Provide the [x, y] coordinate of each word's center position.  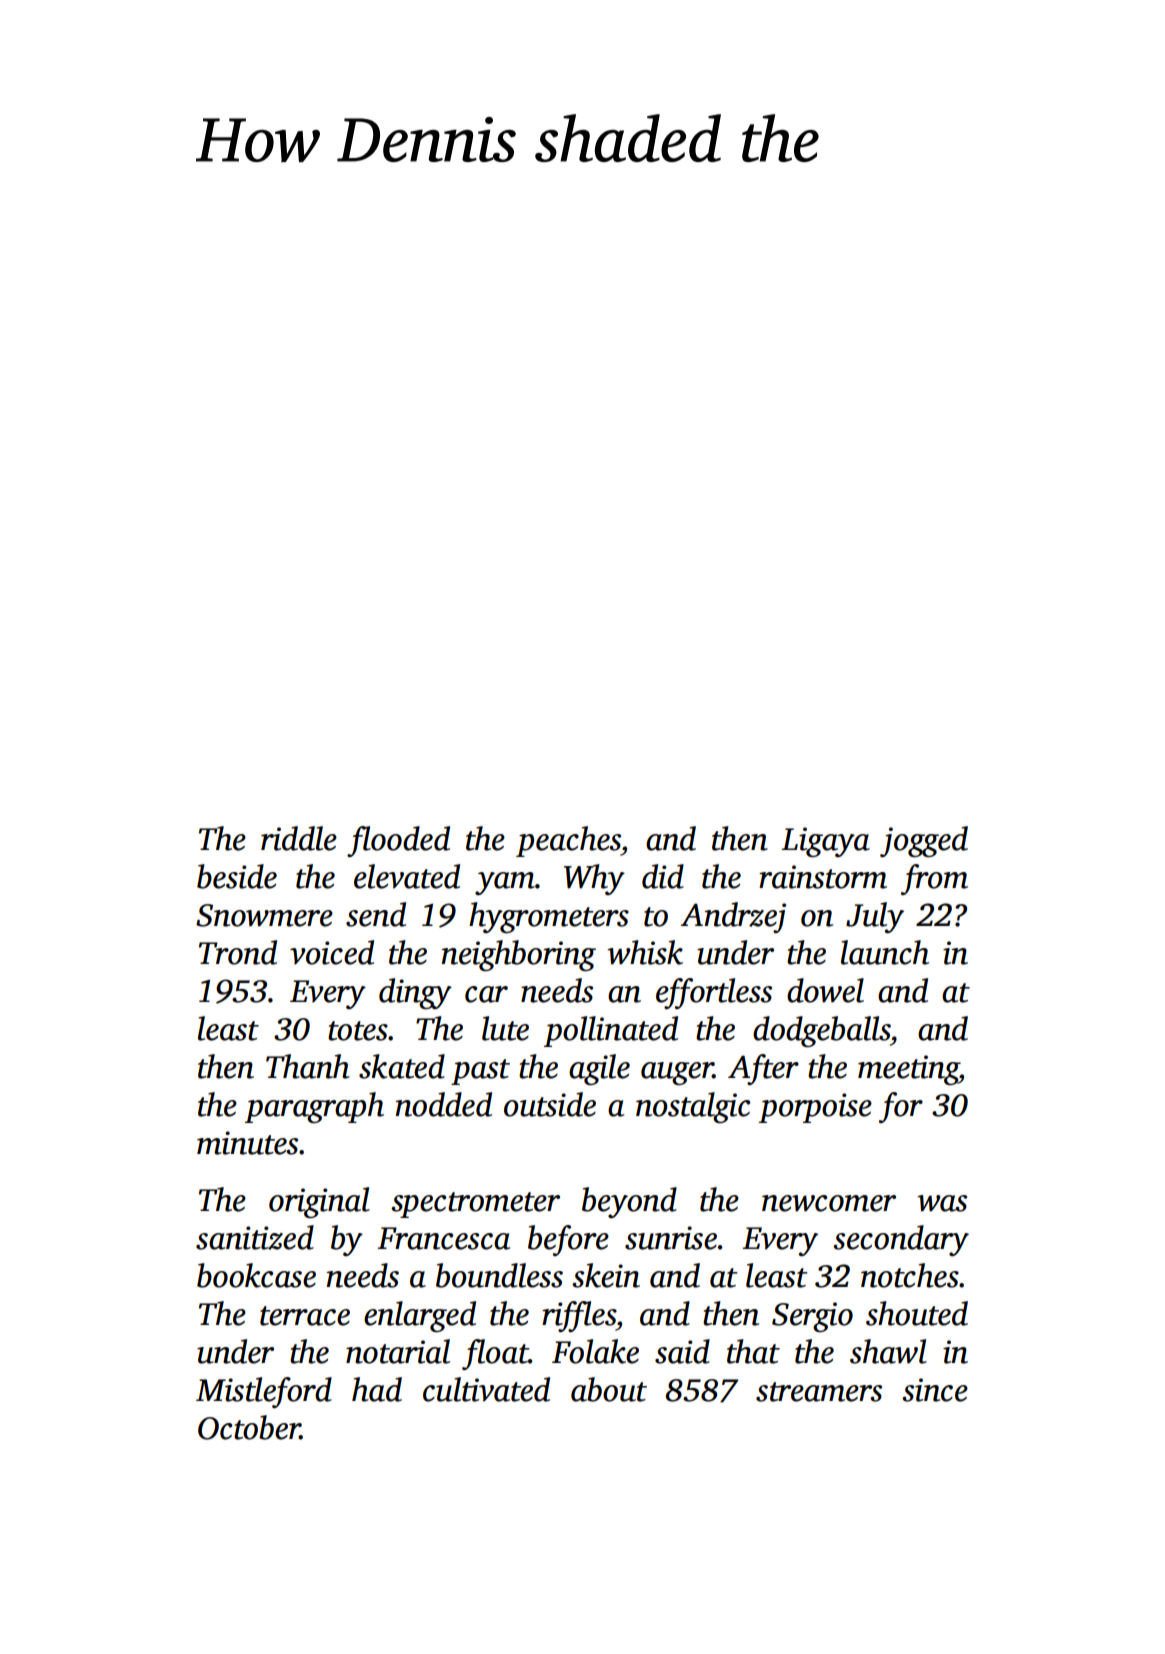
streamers [819, 1392]
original [319, 1202]
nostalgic [693, 1107]
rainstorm [823, 877]
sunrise [671, 1238]
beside [237, 876]
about [609, 1389]
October [249, 1427]
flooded [398, 841]
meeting [908, 1070]
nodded [443, 1104]
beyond [629, 1202]
